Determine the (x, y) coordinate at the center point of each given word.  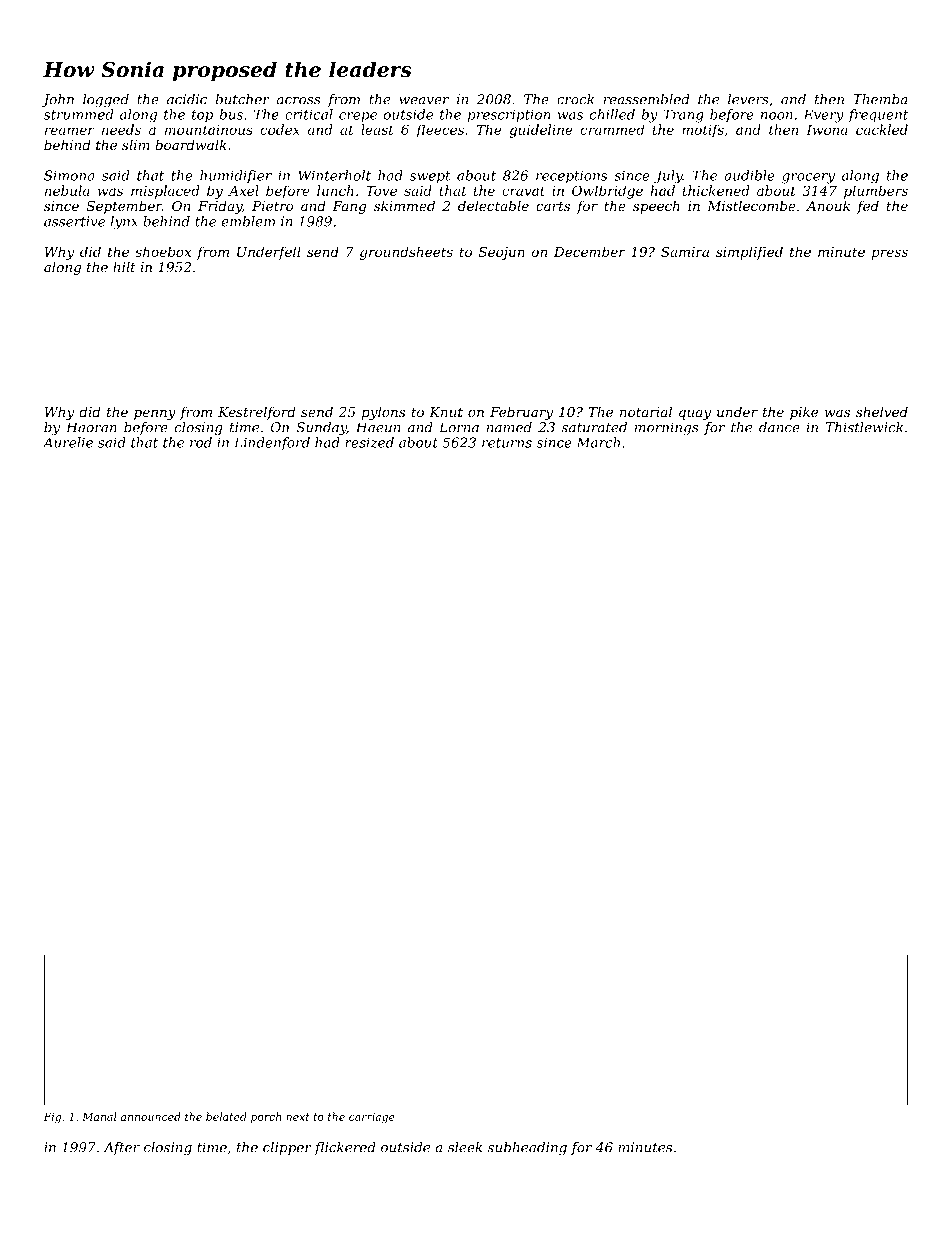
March (598, 442)
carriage (372, 1118)
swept (430, 177)
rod (201, 442)
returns (507, 443)
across (298, 101)
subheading (527, 1148)
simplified (749, 253)
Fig (52, 1118)
